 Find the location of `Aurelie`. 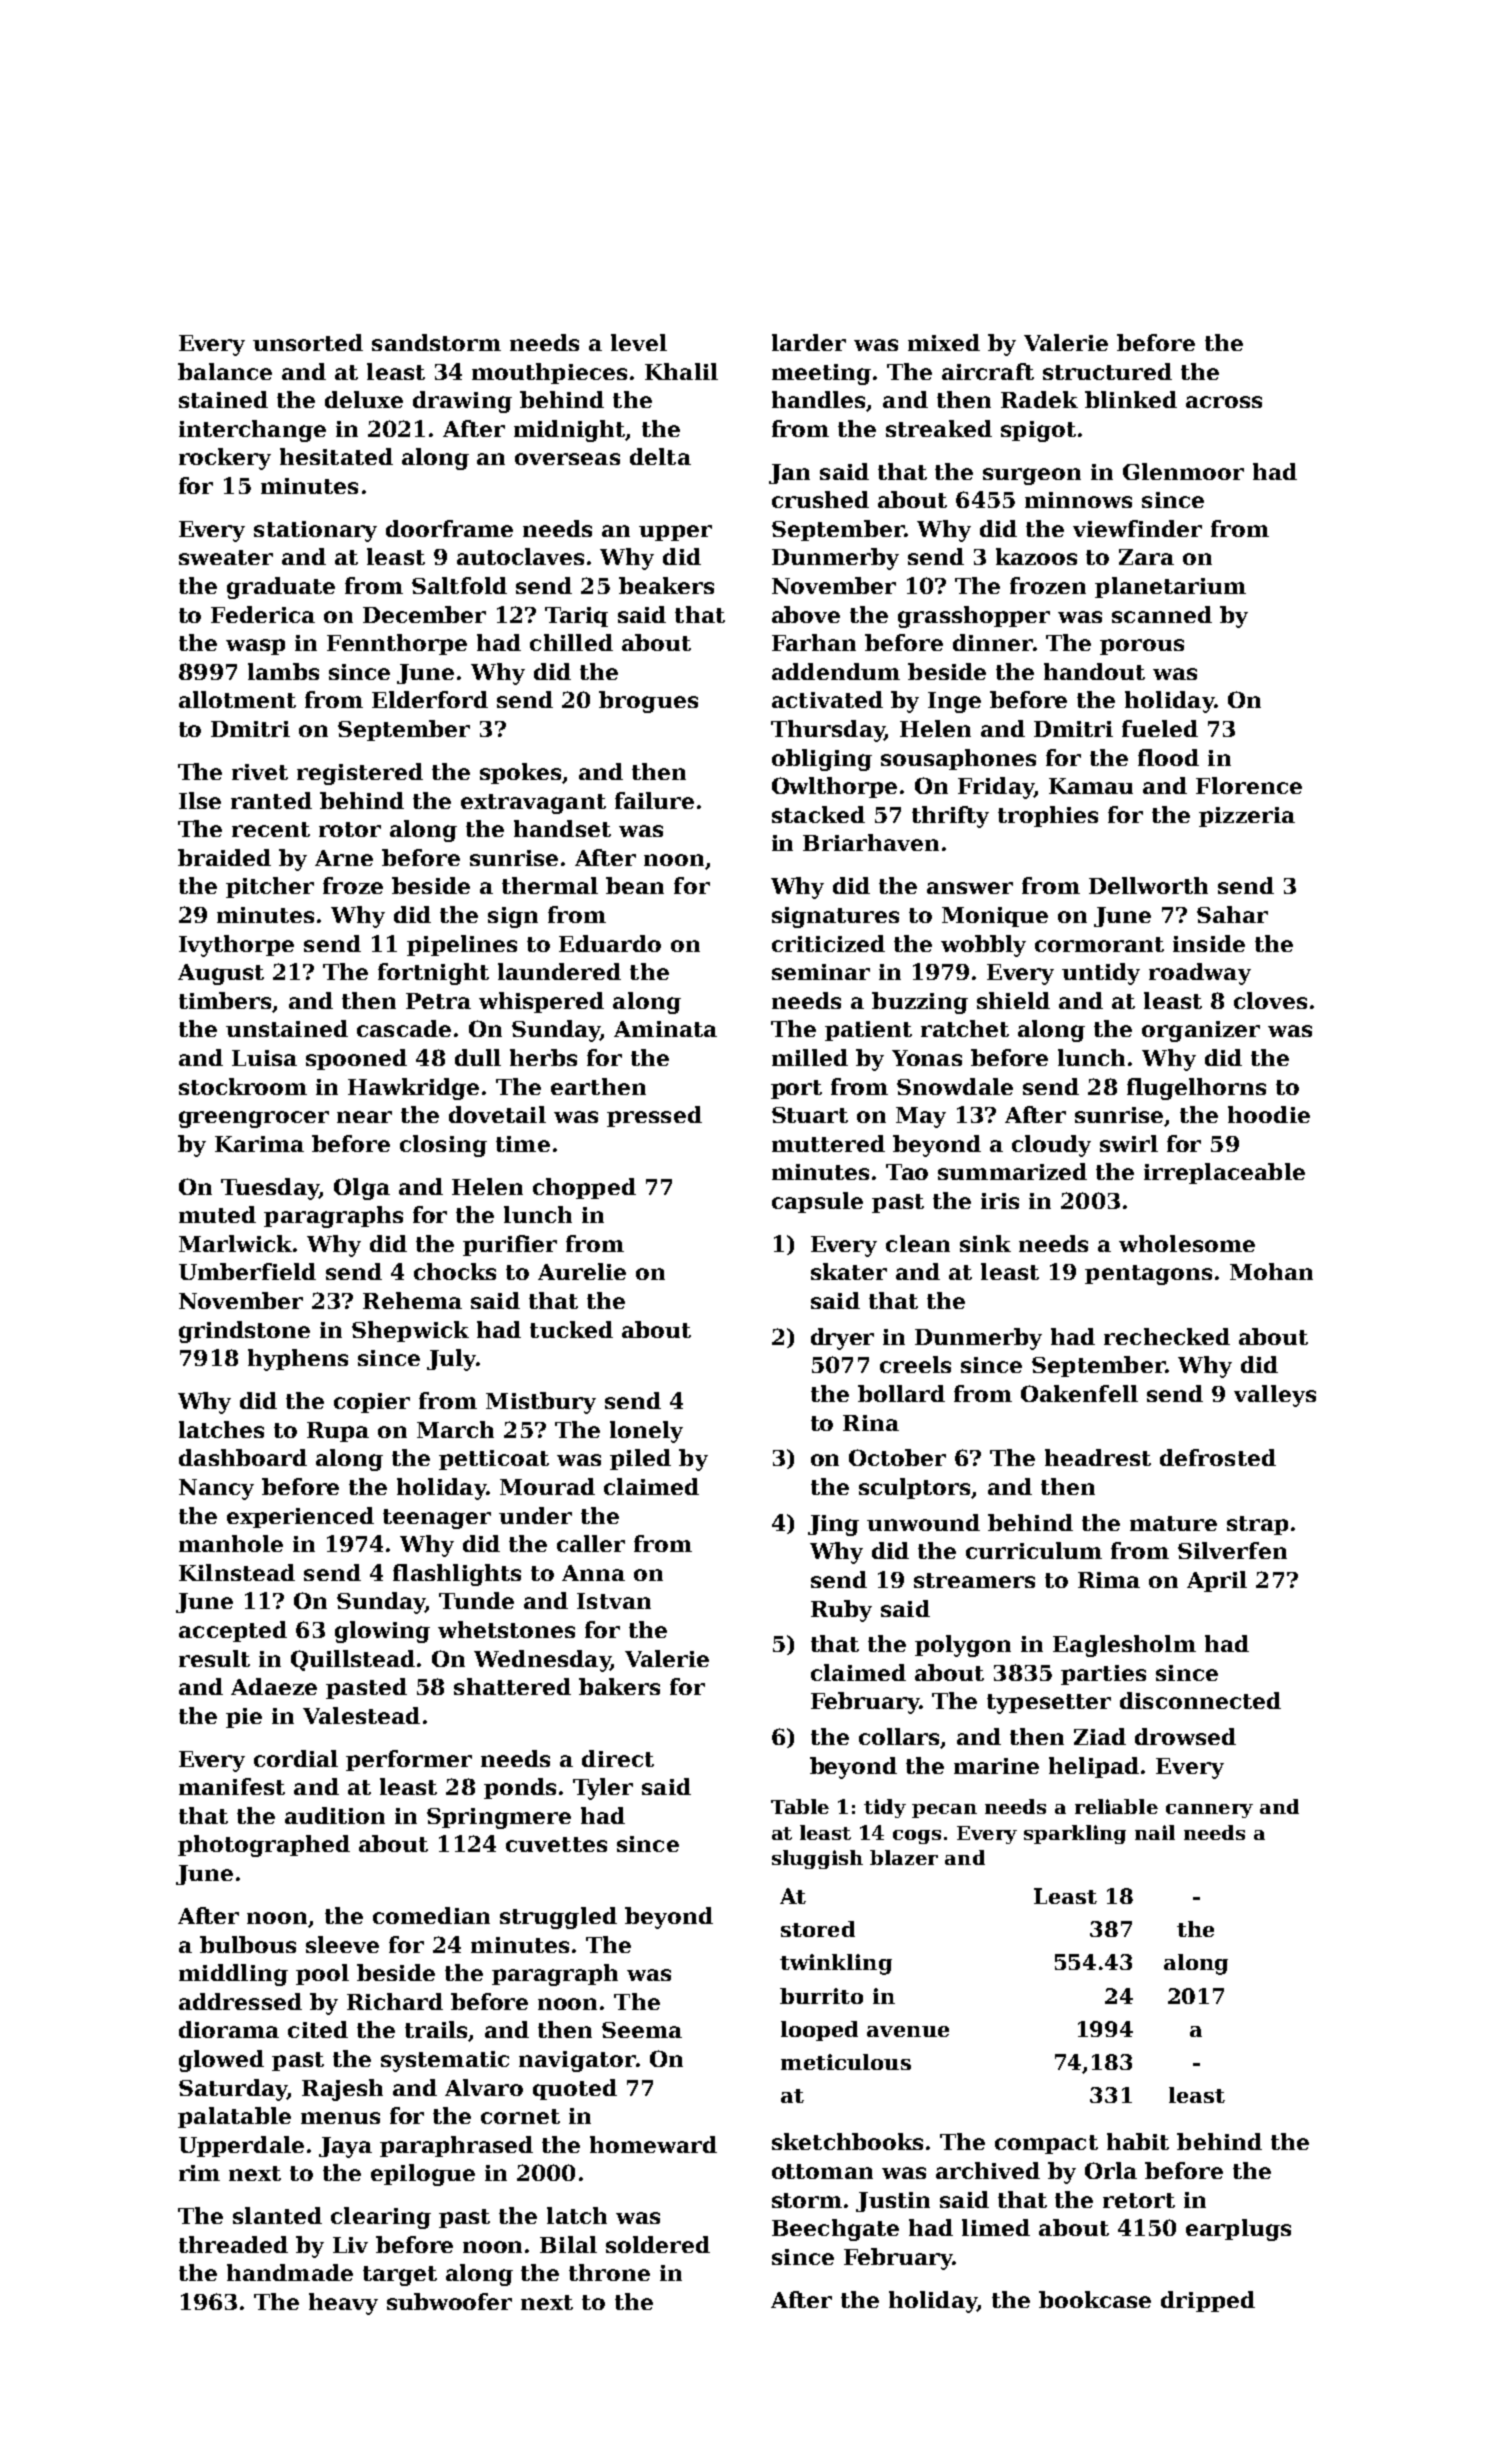

Aurelie is located at coordinates (582, 1271).
